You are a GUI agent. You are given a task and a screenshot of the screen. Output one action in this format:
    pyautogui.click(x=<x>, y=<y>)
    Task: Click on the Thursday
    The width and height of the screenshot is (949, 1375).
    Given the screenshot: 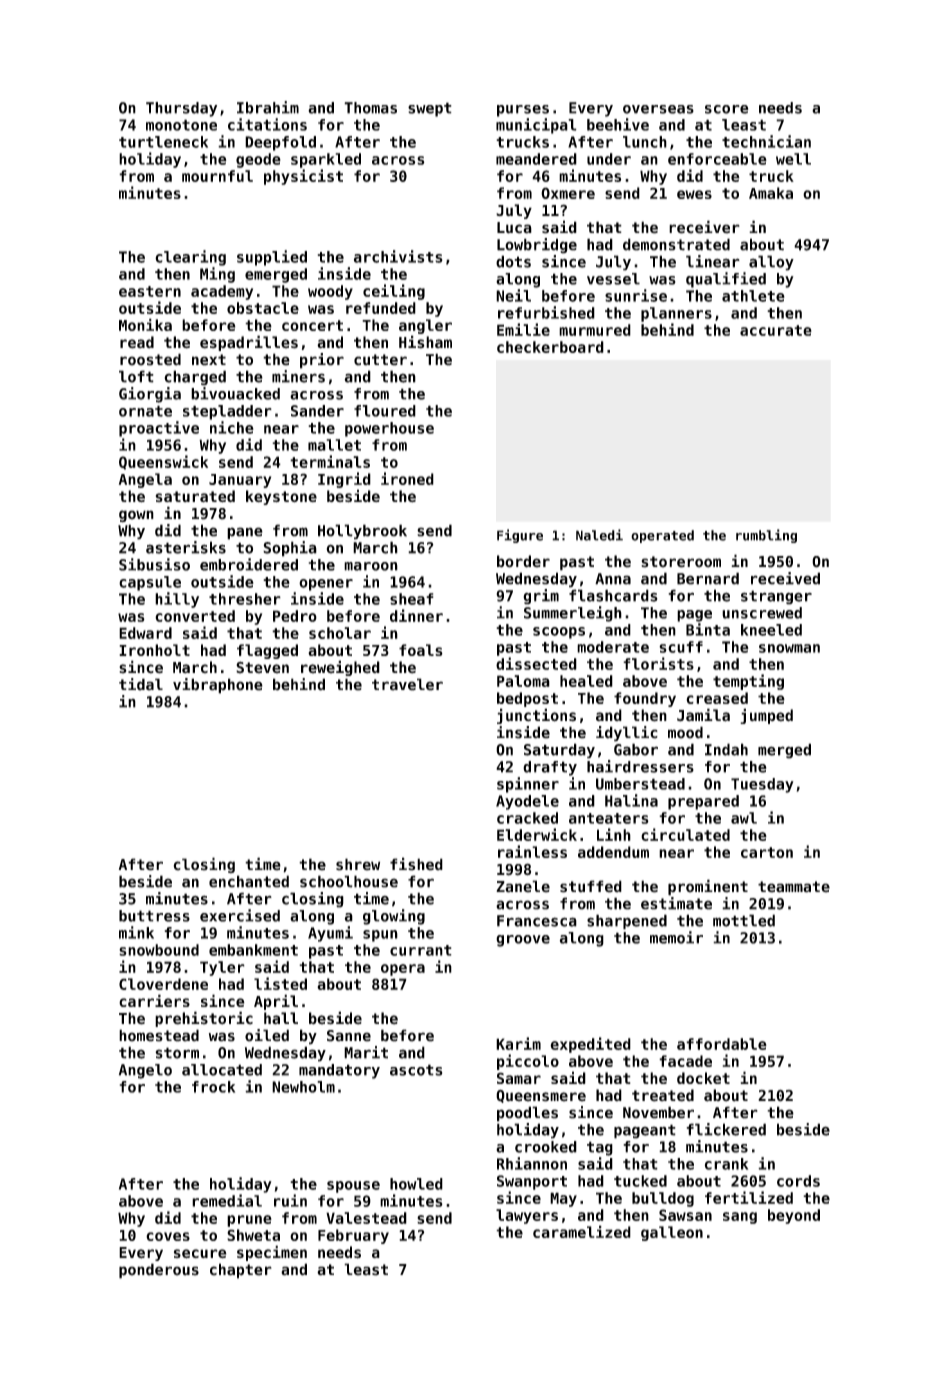 What is the action you would take?
    pyautogui.click(x=181, y=109)
